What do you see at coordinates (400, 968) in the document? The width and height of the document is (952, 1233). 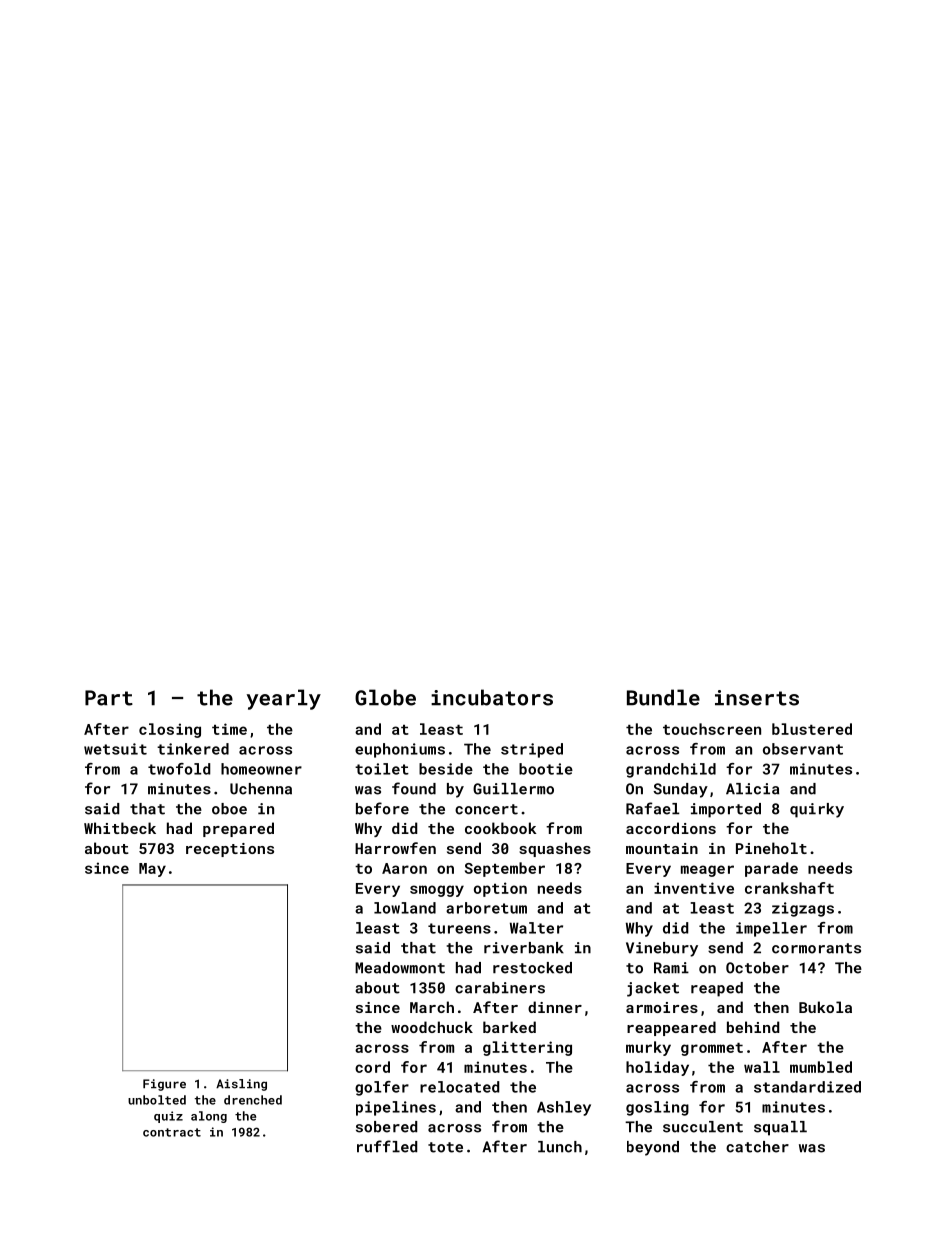 I see `Meadowmont` at bounding box center [400, 968].
